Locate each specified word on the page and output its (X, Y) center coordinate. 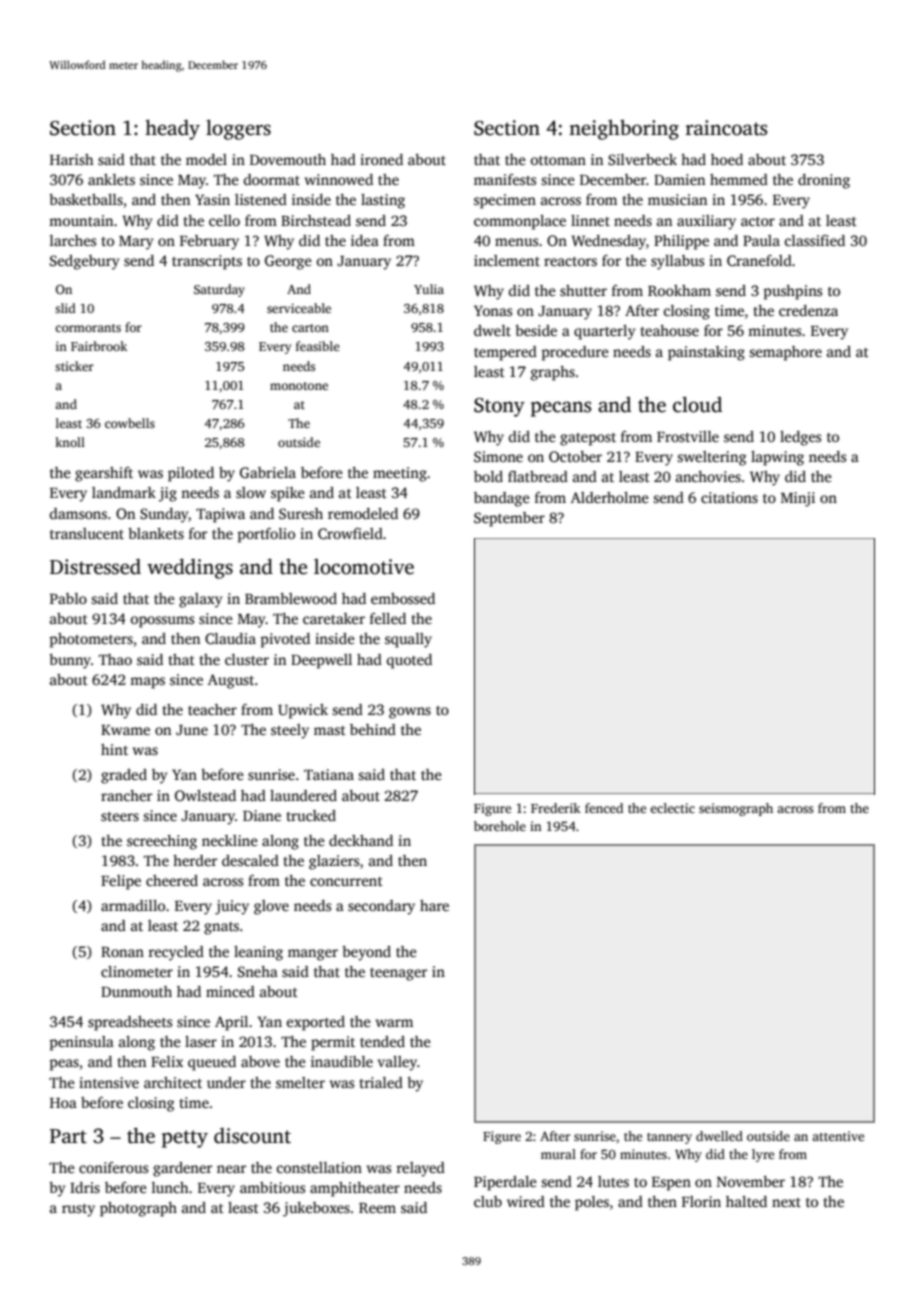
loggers (238, 129)
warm (394, 1023)
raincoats (726, 128)
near (231, 1169)
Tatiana (329, 774)
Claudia (230, 638)
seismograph (736, 809)
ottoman (558, 160)
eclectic (672, 808)
